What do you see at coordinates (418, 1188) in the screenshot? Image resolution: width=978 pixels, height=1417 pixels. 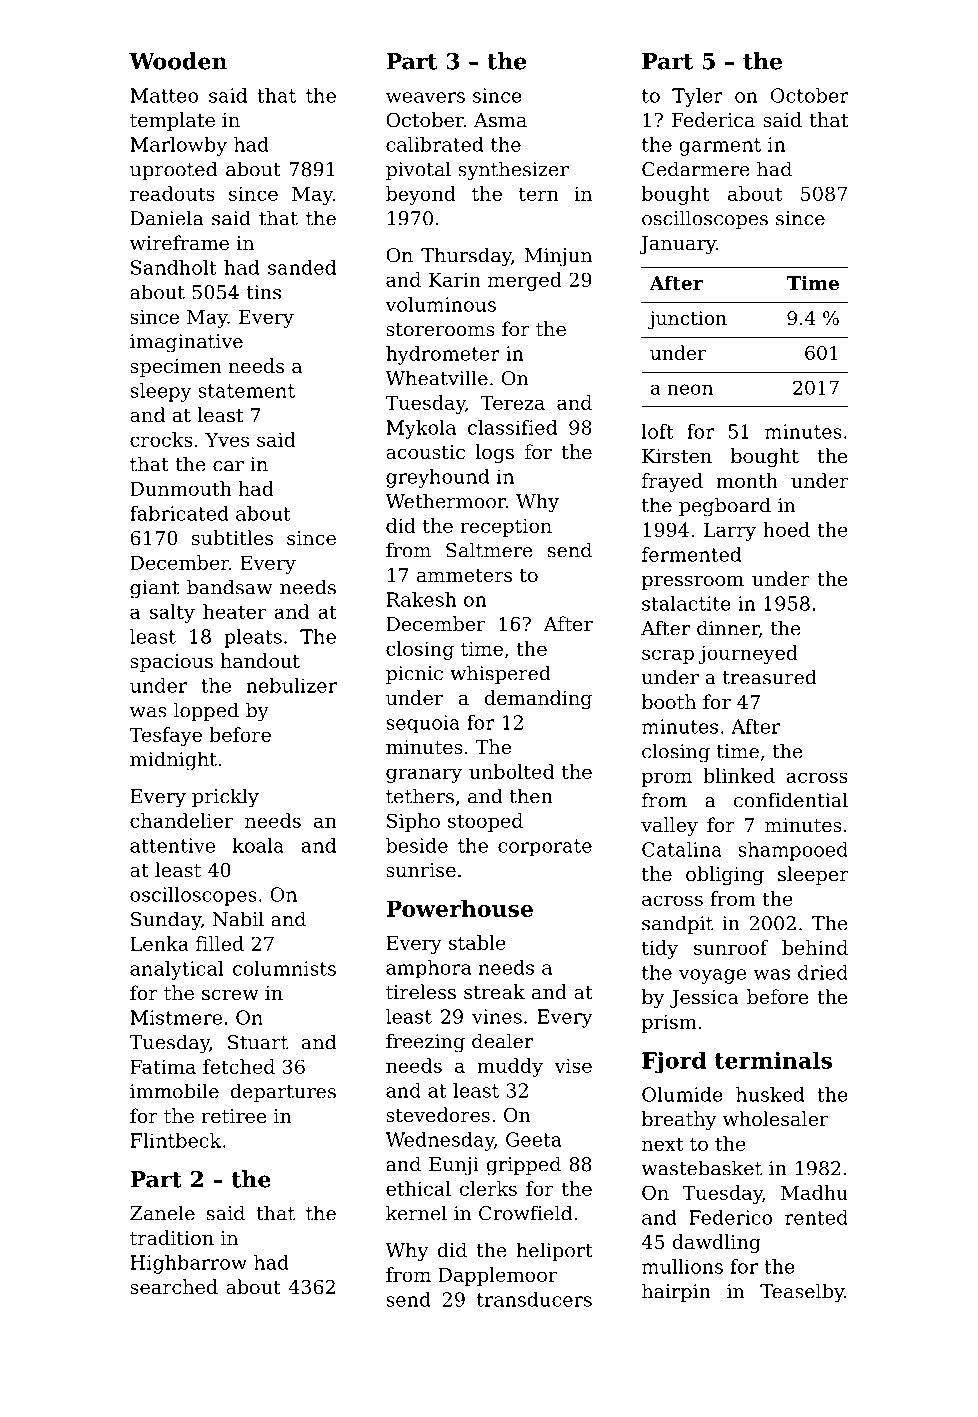 I see `ethical` at bounding box center [418, 1188].
